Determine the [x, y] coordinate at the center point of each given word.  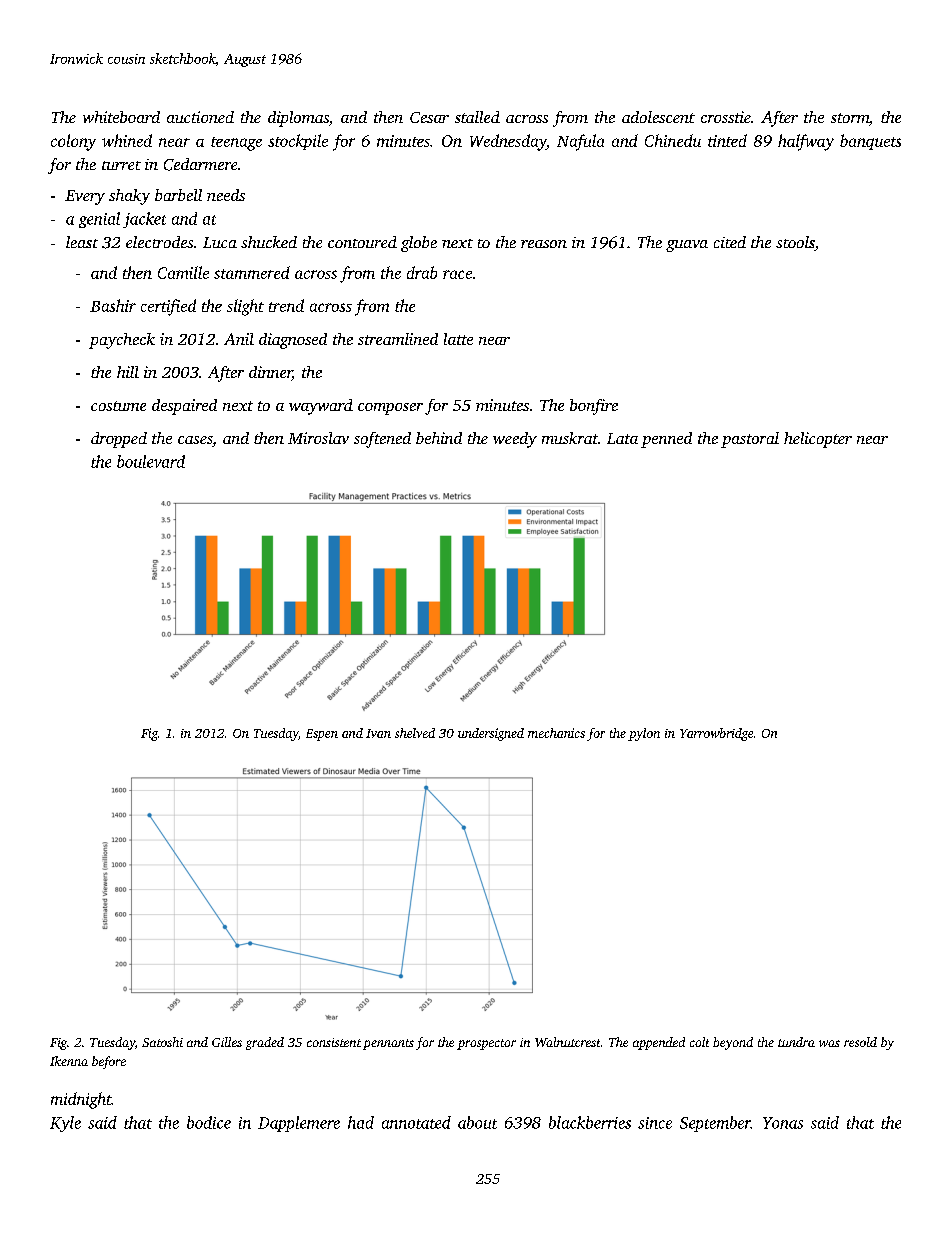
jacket [144, 220]
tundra [796, 1042]
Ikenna [69, 1061]
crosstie [726, 117]
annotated [416, 1122]
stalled [477, 117]
